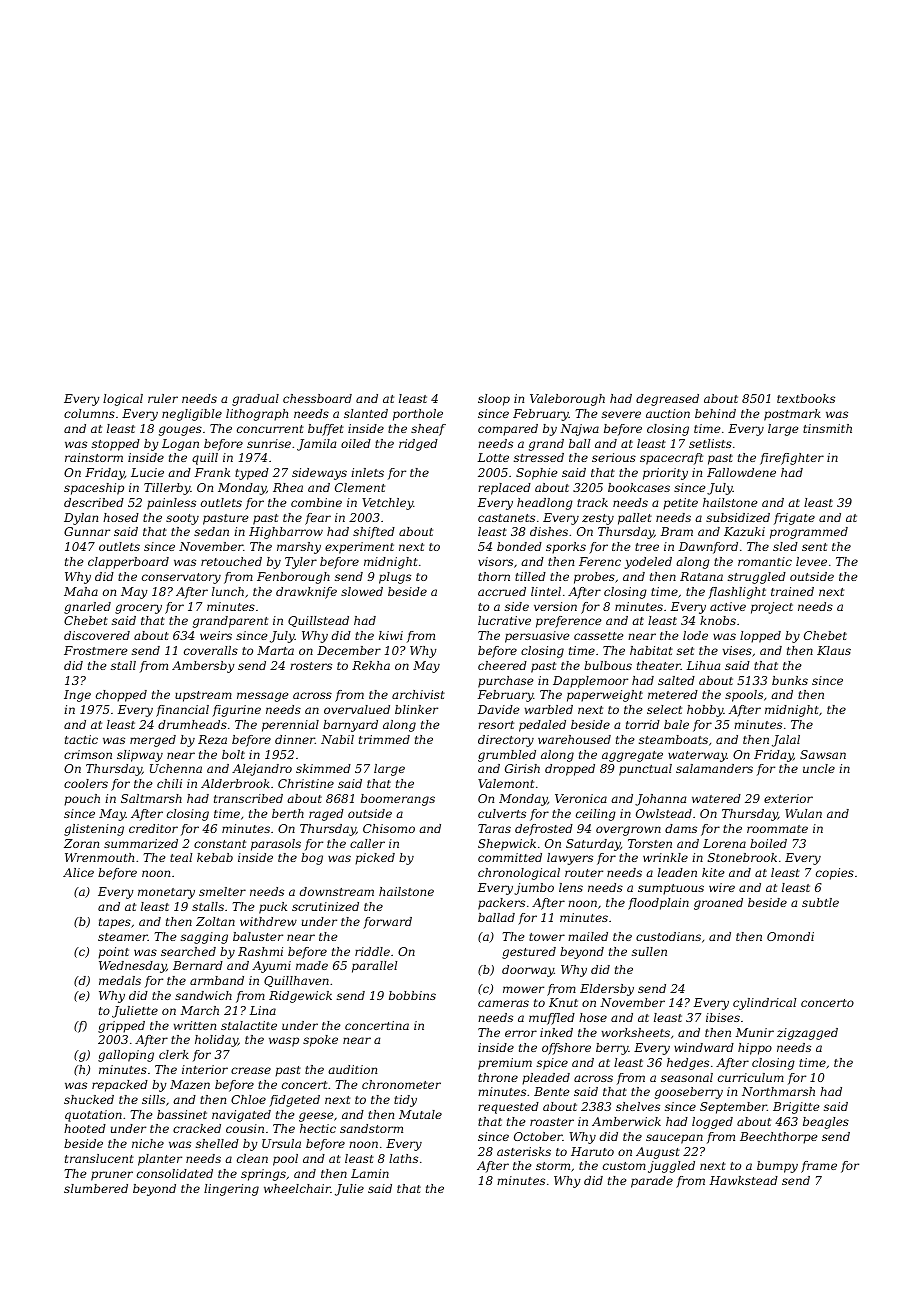 The image size is (924, 1308). Describe the element at coordinates (835, 874) in the document. I see `copies` at that location.
